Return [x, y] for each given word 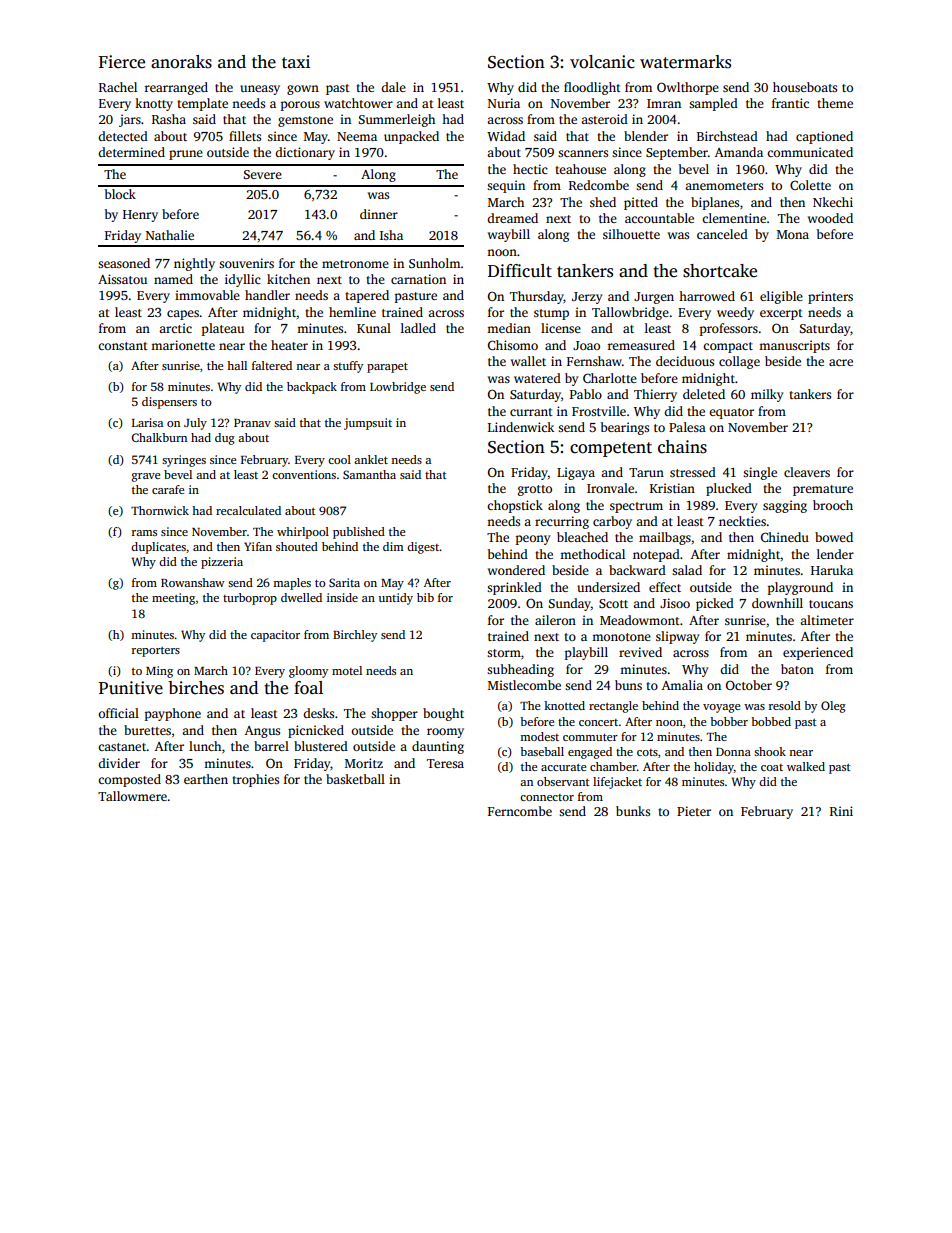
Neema [357, 136]
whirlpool [303, 533]
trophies [255, 780]
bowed [834, 537]
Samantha [369, 474]
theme [835, 103]
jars [130, 120]
